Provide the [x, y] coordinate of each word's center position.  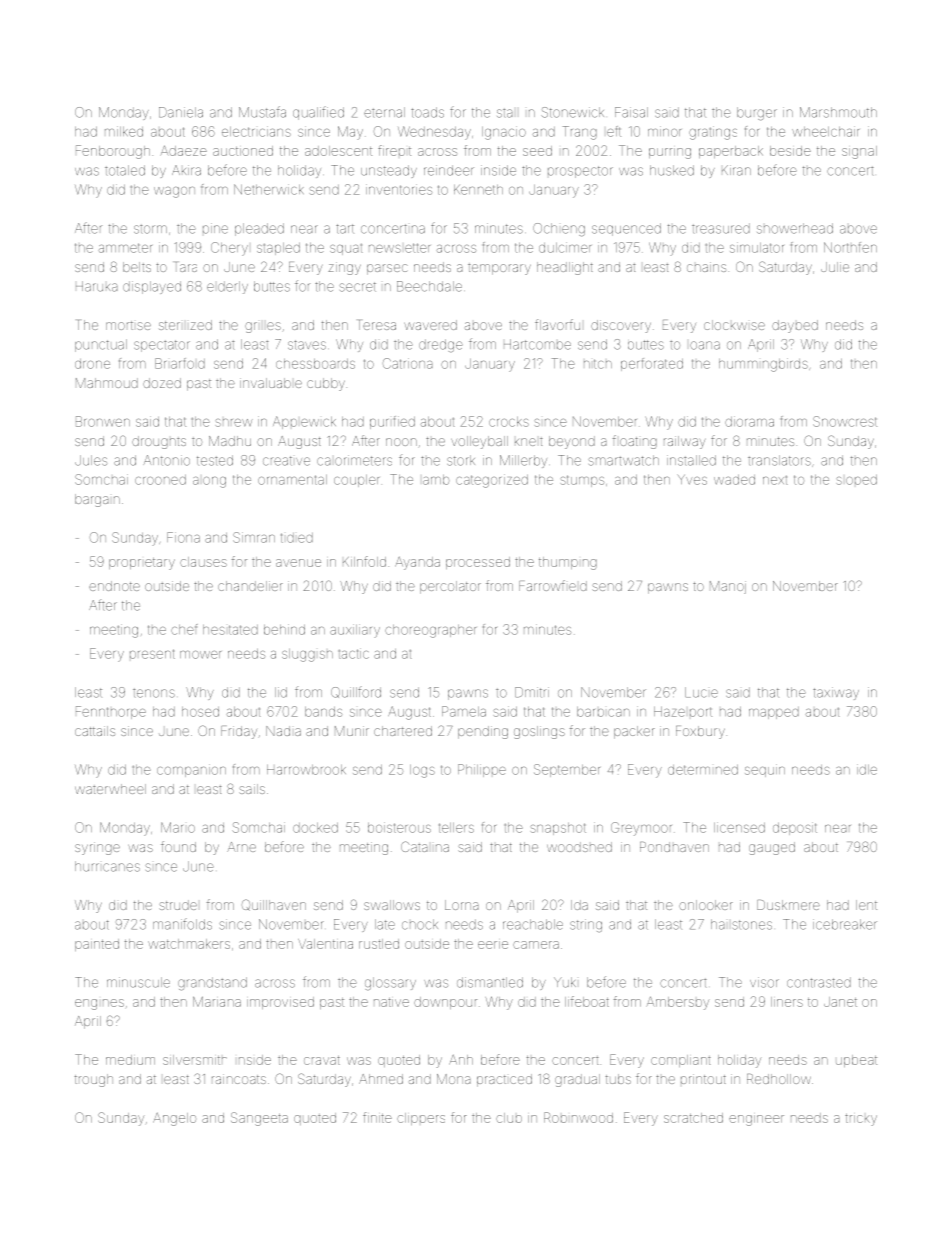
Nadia [283, 731]
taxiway [836, 693]
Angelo [174, 1119]
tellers [456, 828]
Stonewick [572, 112]
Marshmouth [838, 112]
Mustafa [262, 112]
